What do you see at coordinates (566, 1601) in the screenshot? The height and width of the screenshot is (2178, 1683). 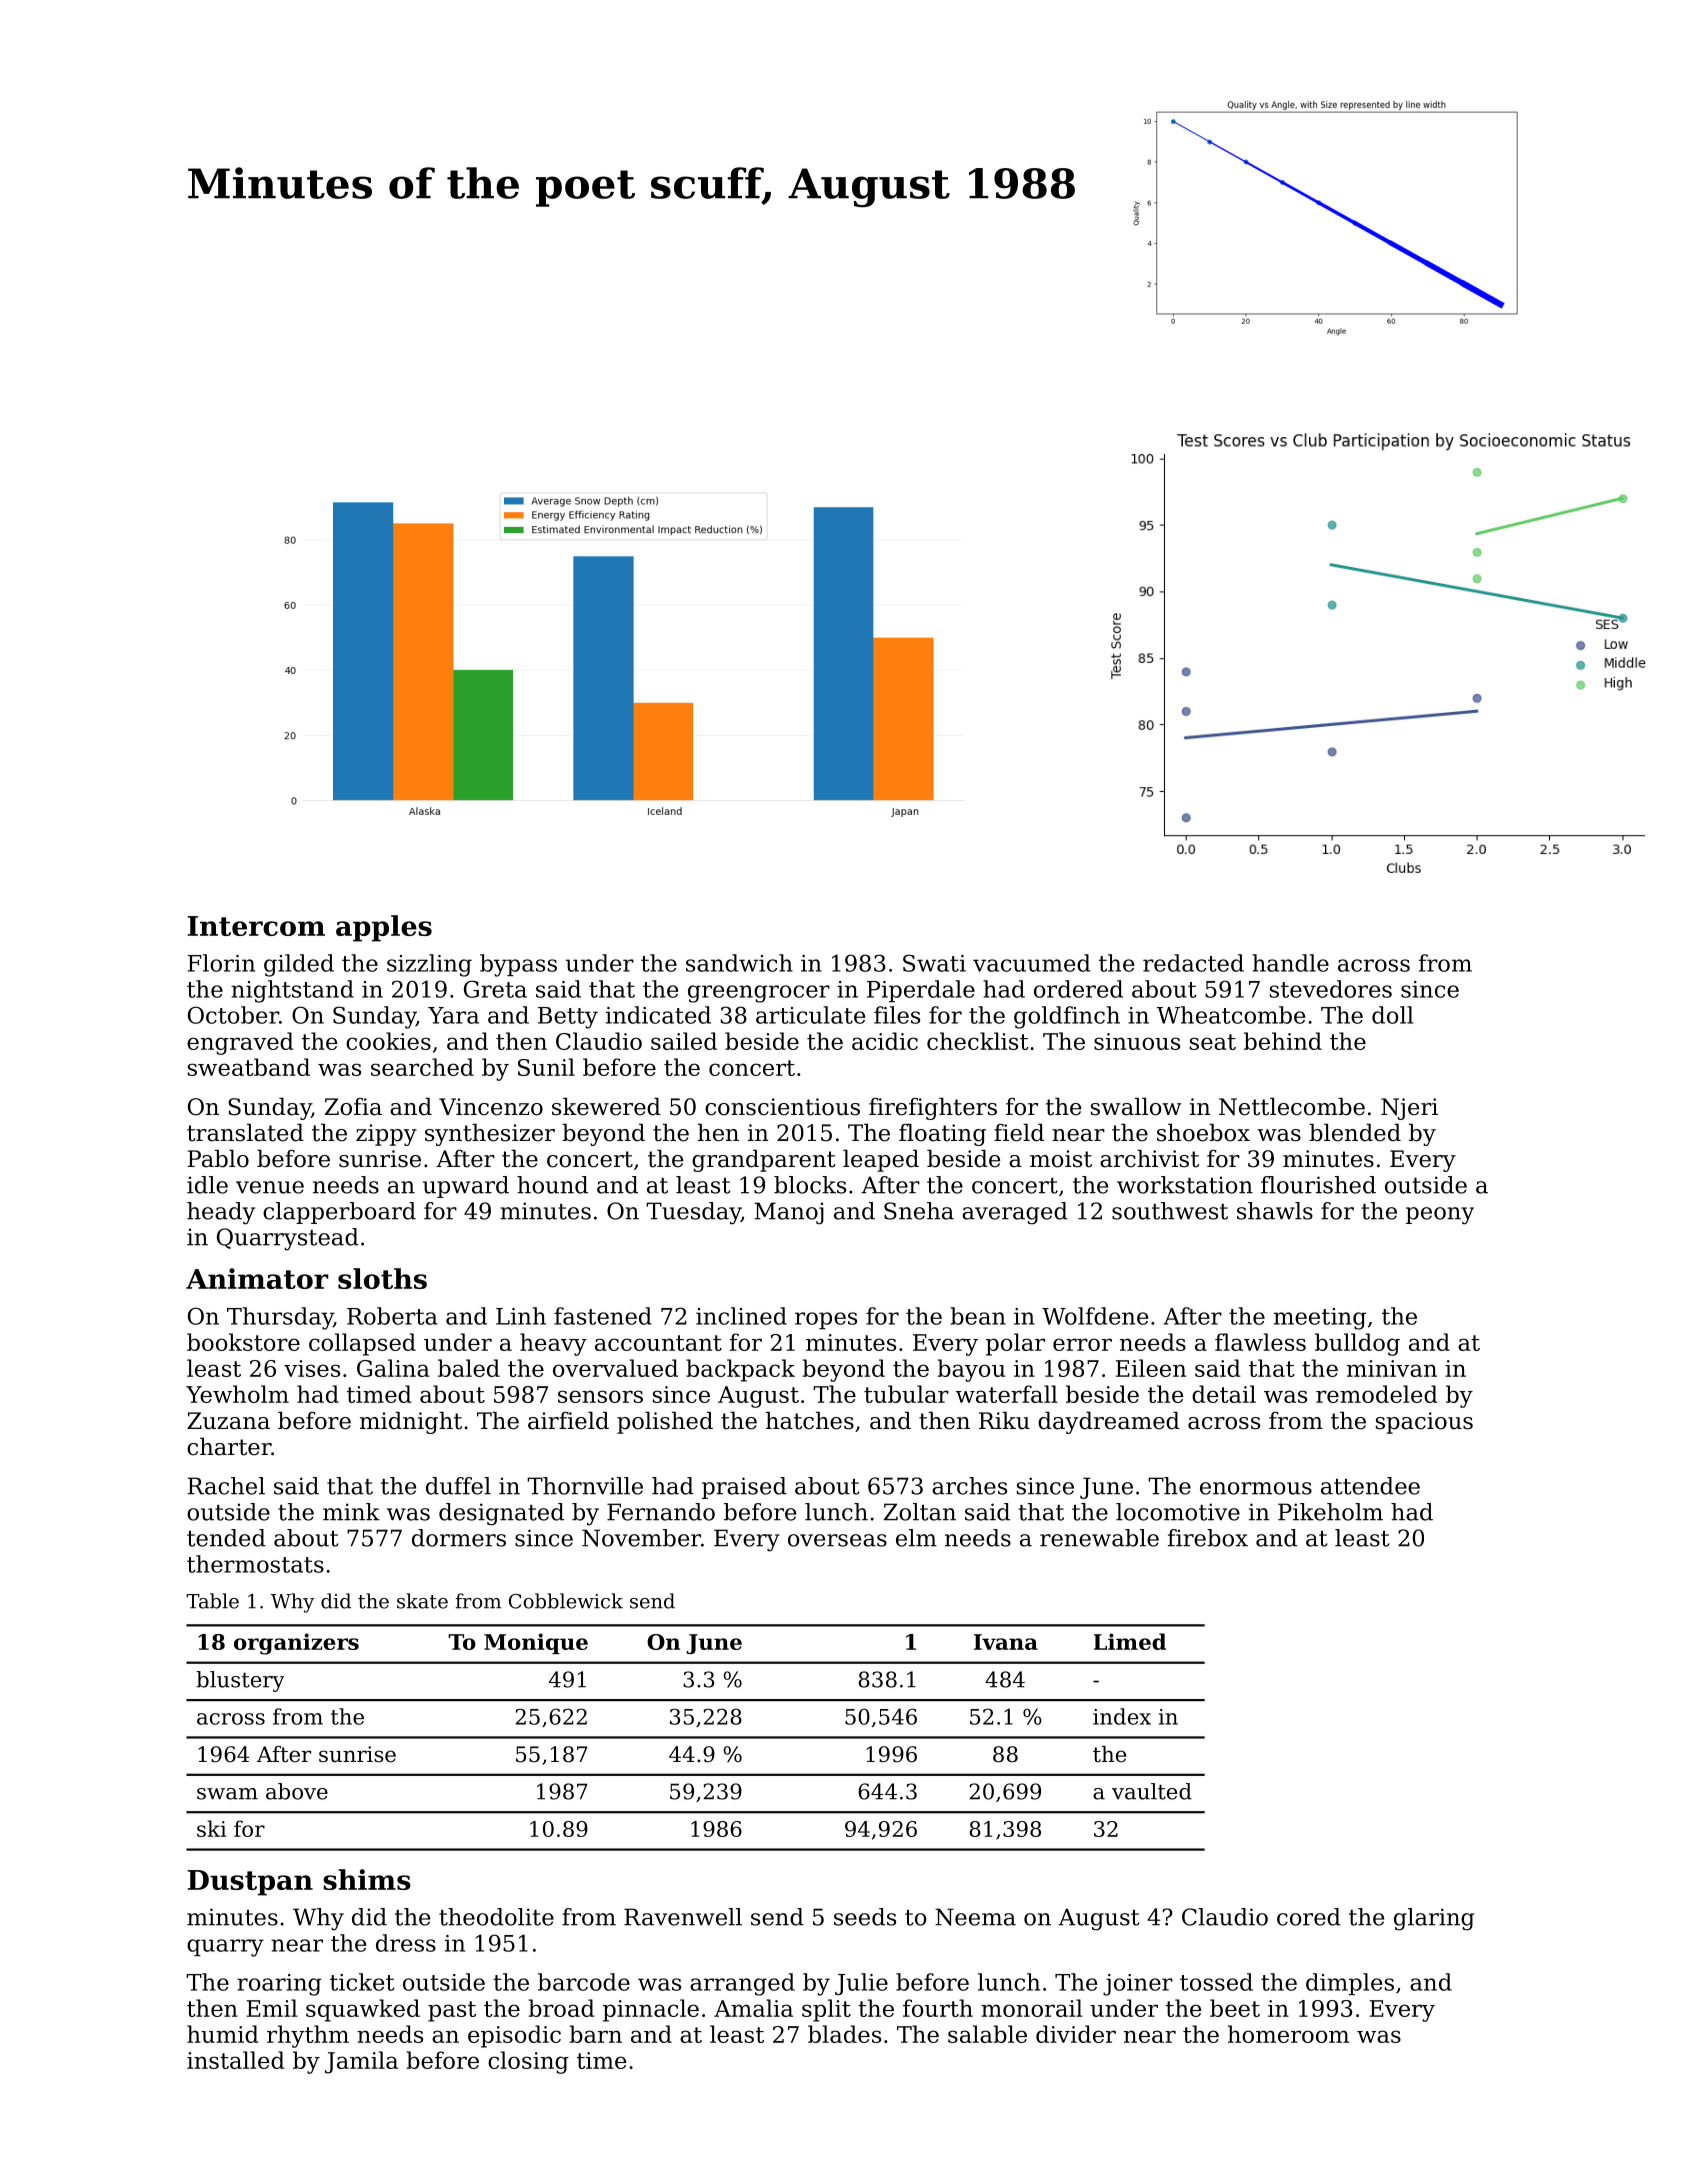 I see `Cobblewick` at bounding box center [566, 1601].
